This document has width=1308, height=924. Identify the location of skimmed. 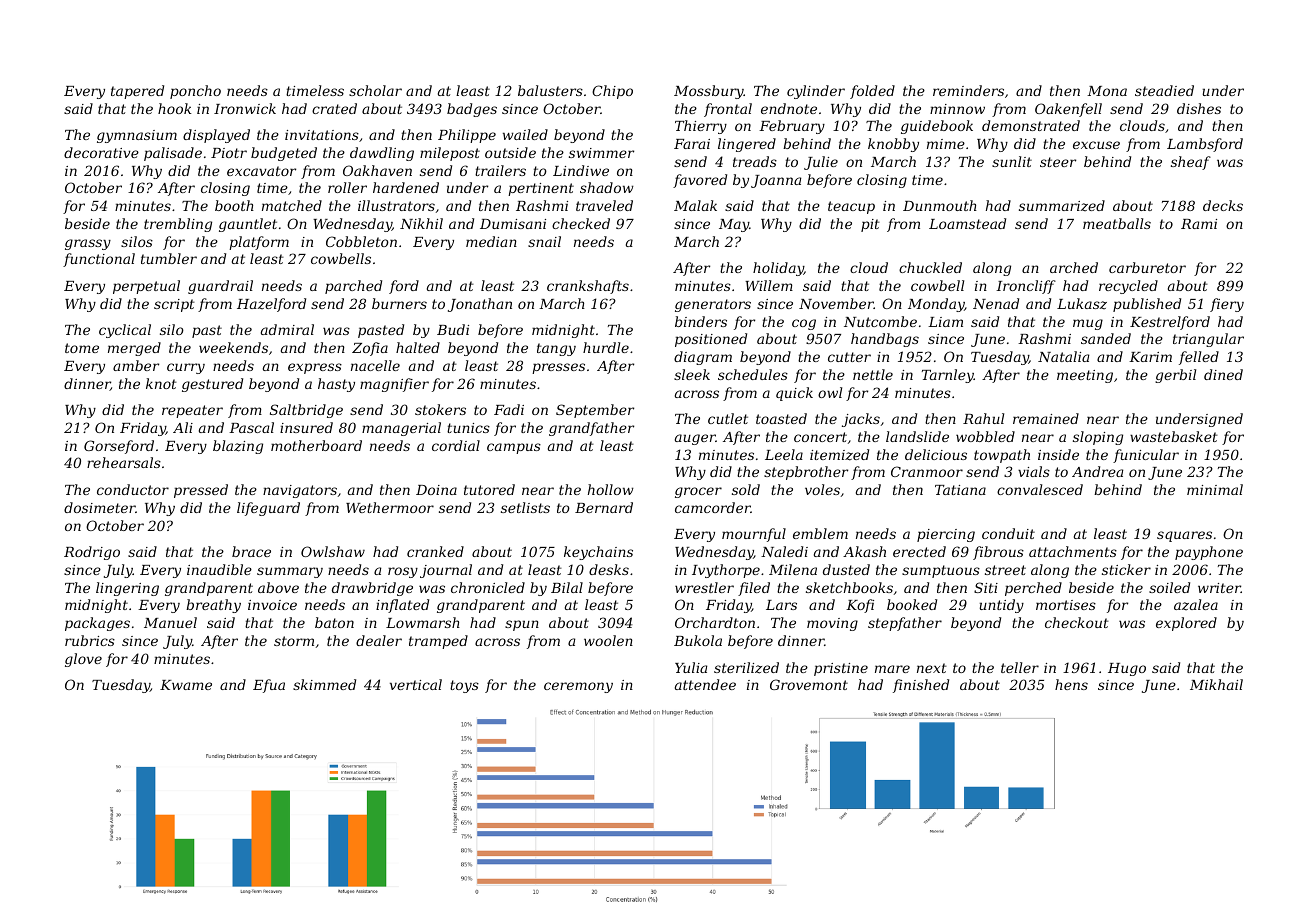
(324, 684).
